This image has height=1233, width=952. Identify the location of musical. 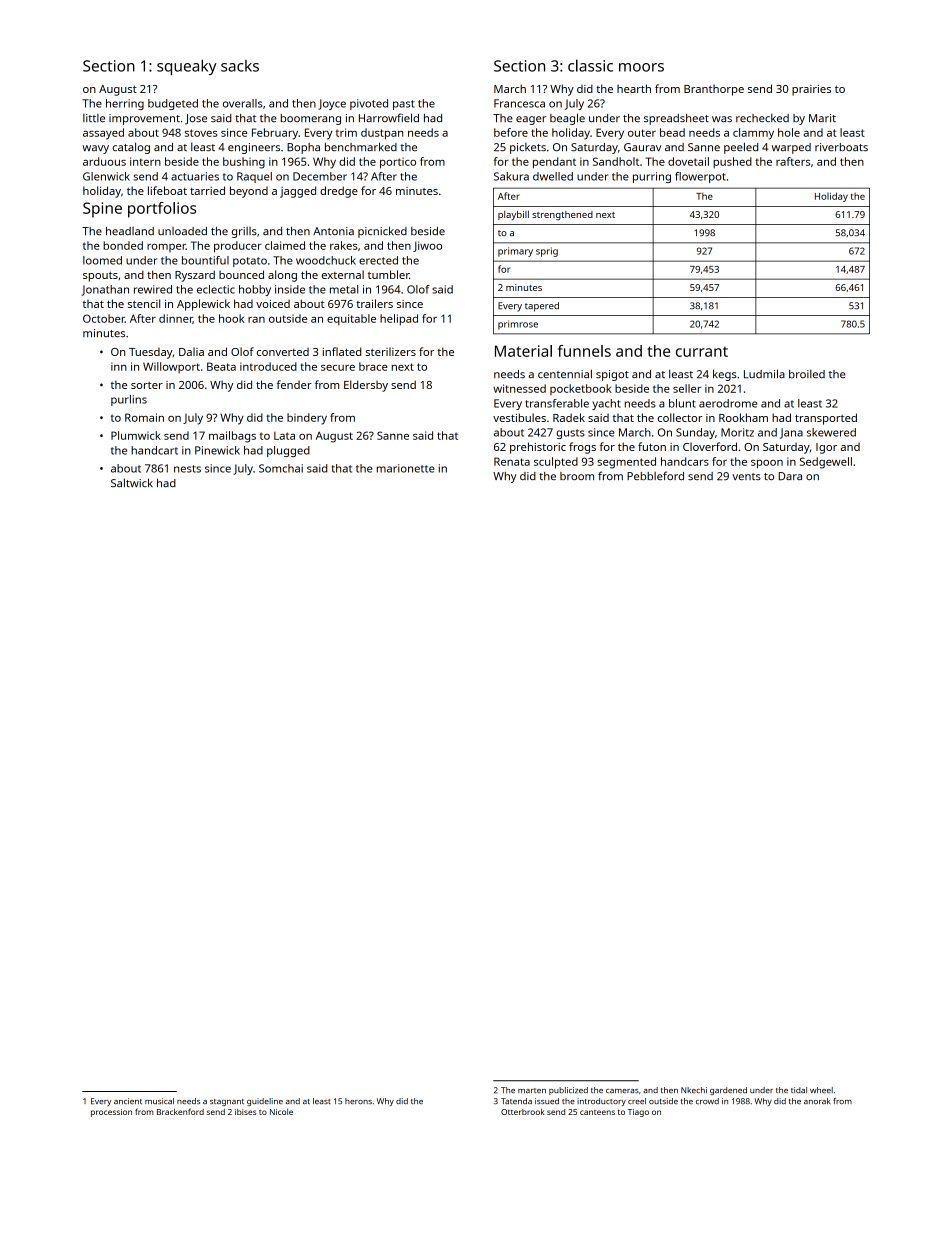
(159, 1101).
